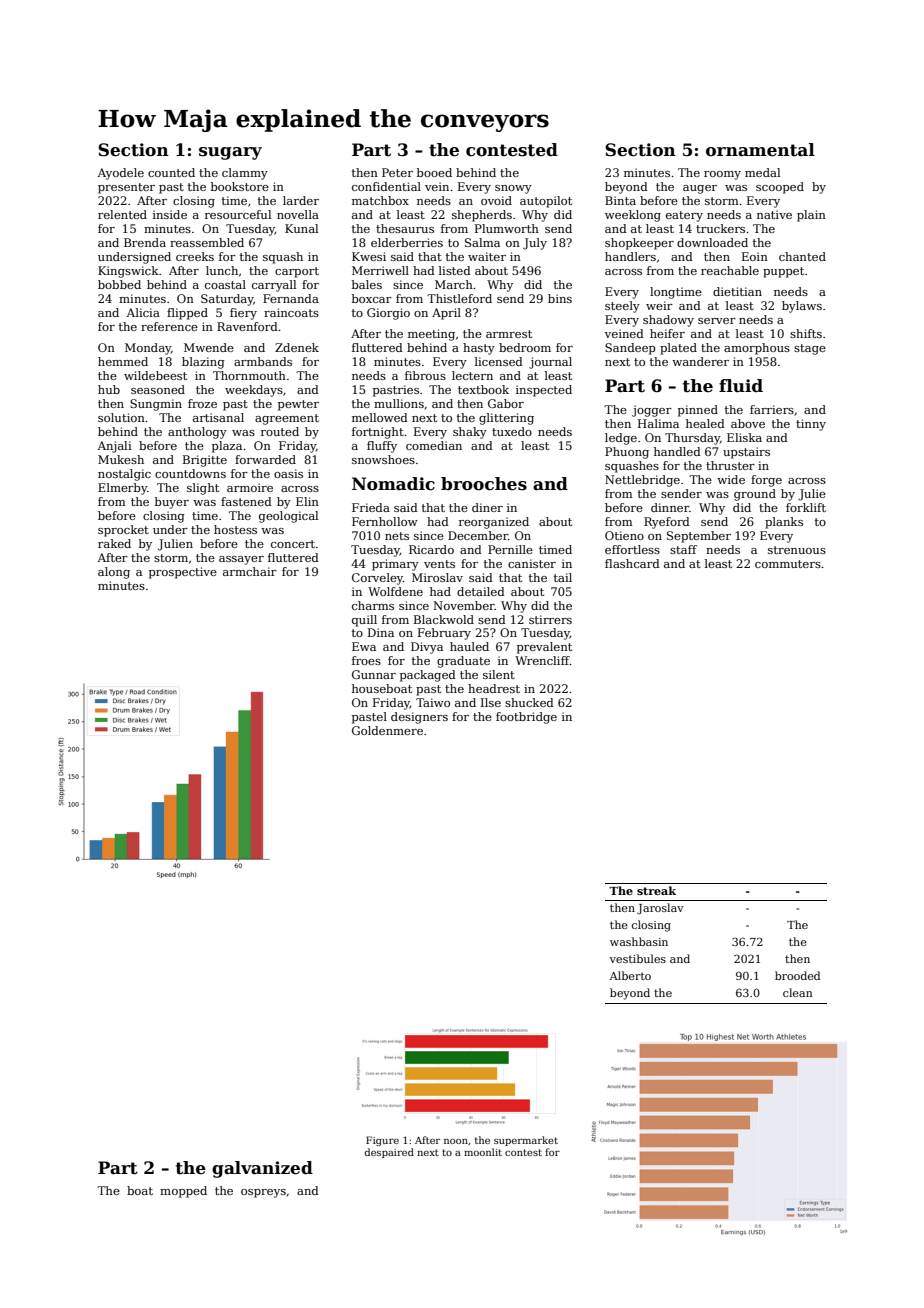 The width and height of the page is (924, 1308). What do you see at coordinates (433, 702) in the page?
I see `Taiwo` at bounding box center [433, 702].
